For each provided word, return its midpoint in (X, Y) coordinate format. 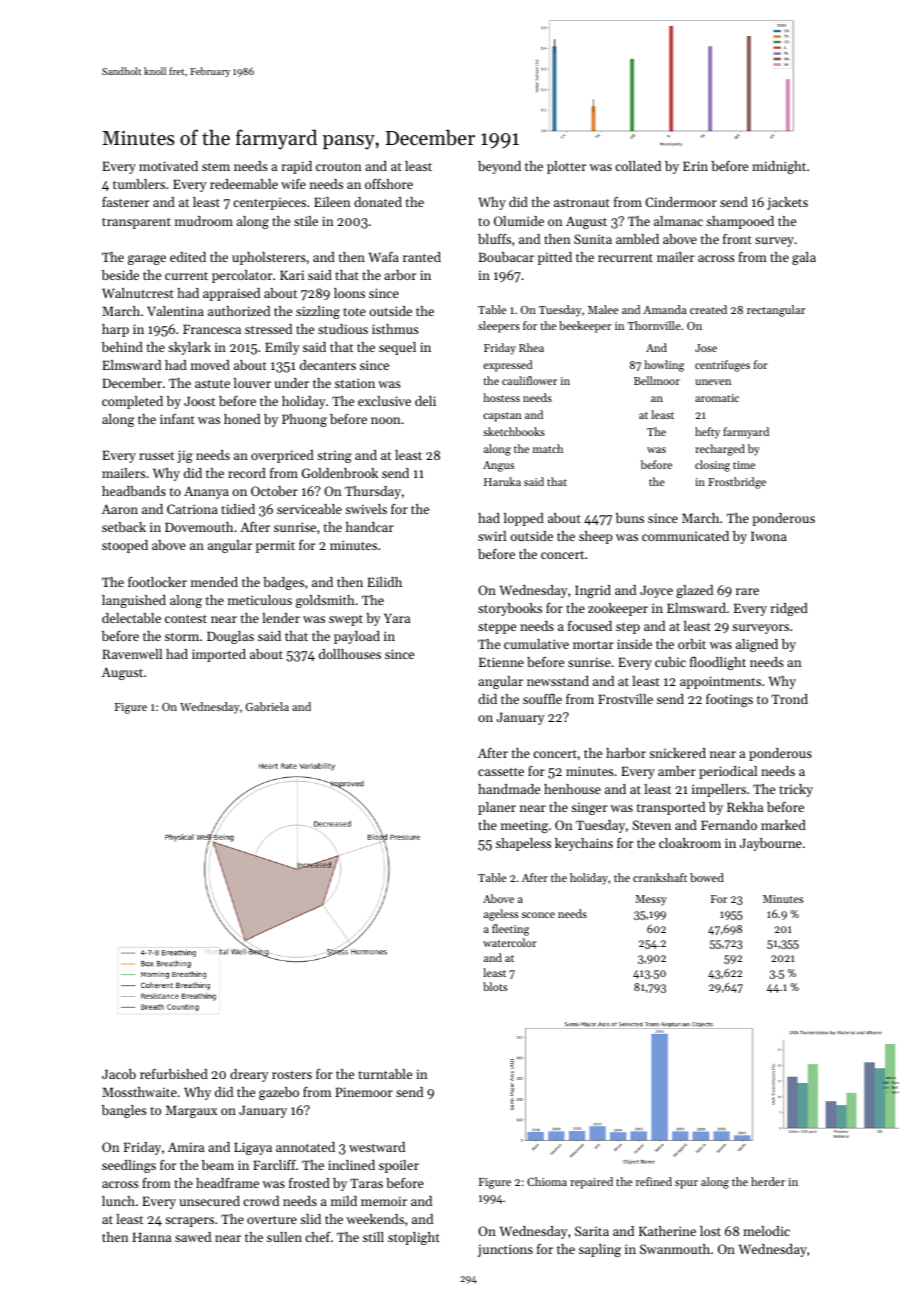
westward (377, 1147)
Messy (651, 900)
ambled (637, 239)
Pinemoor (364, 1092)
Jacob (119, 1074)
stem (216, 167)
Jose (706, 348)
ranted (422, 257)
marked (783, 825)
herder (768, 1181)
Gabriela (267, 706)
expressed (507, 366)
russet (156, 456)
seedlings (129, 1166)
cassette (501, 772)
